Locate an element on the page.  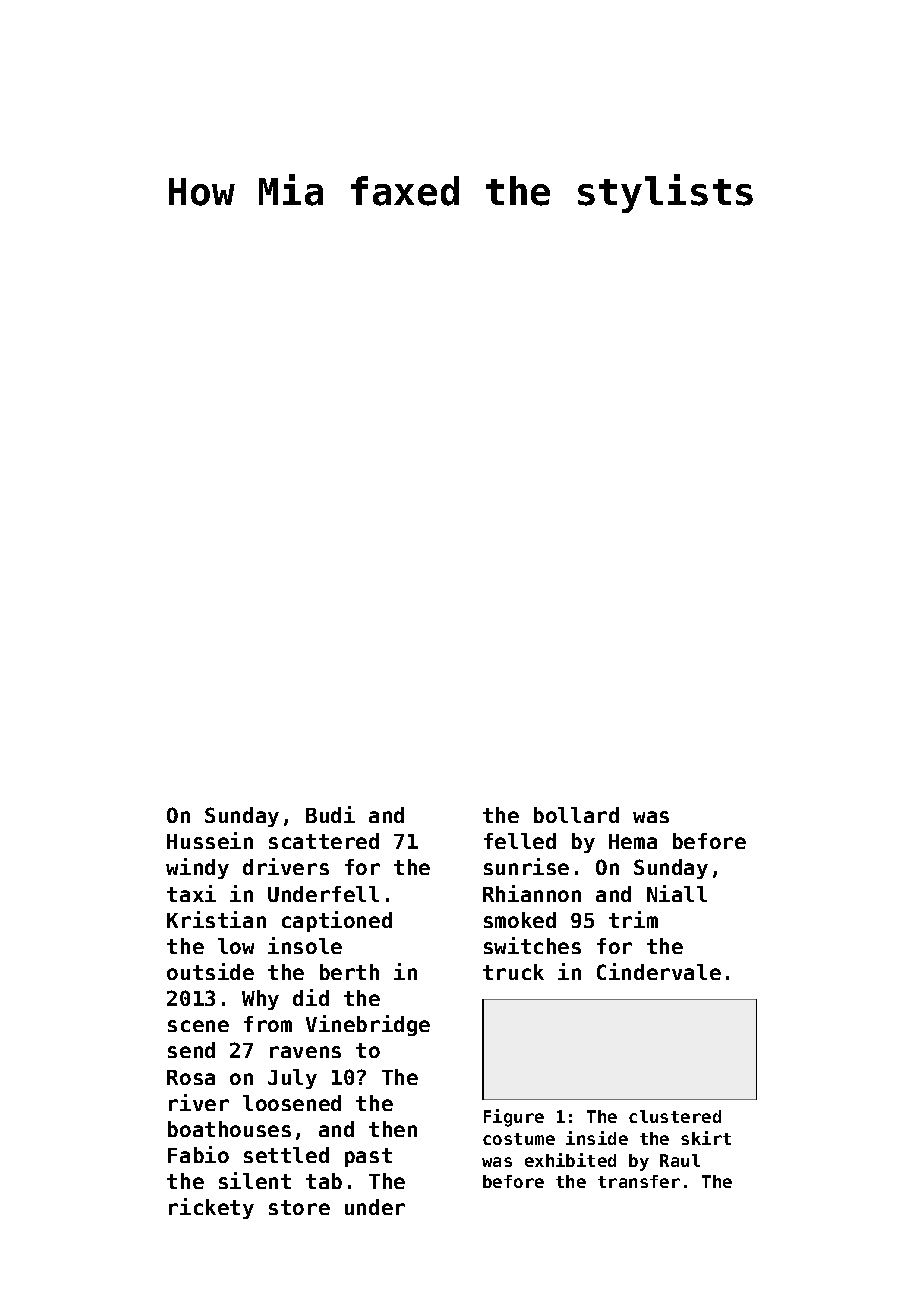
rickety is located at coordinates (211, 1208).
